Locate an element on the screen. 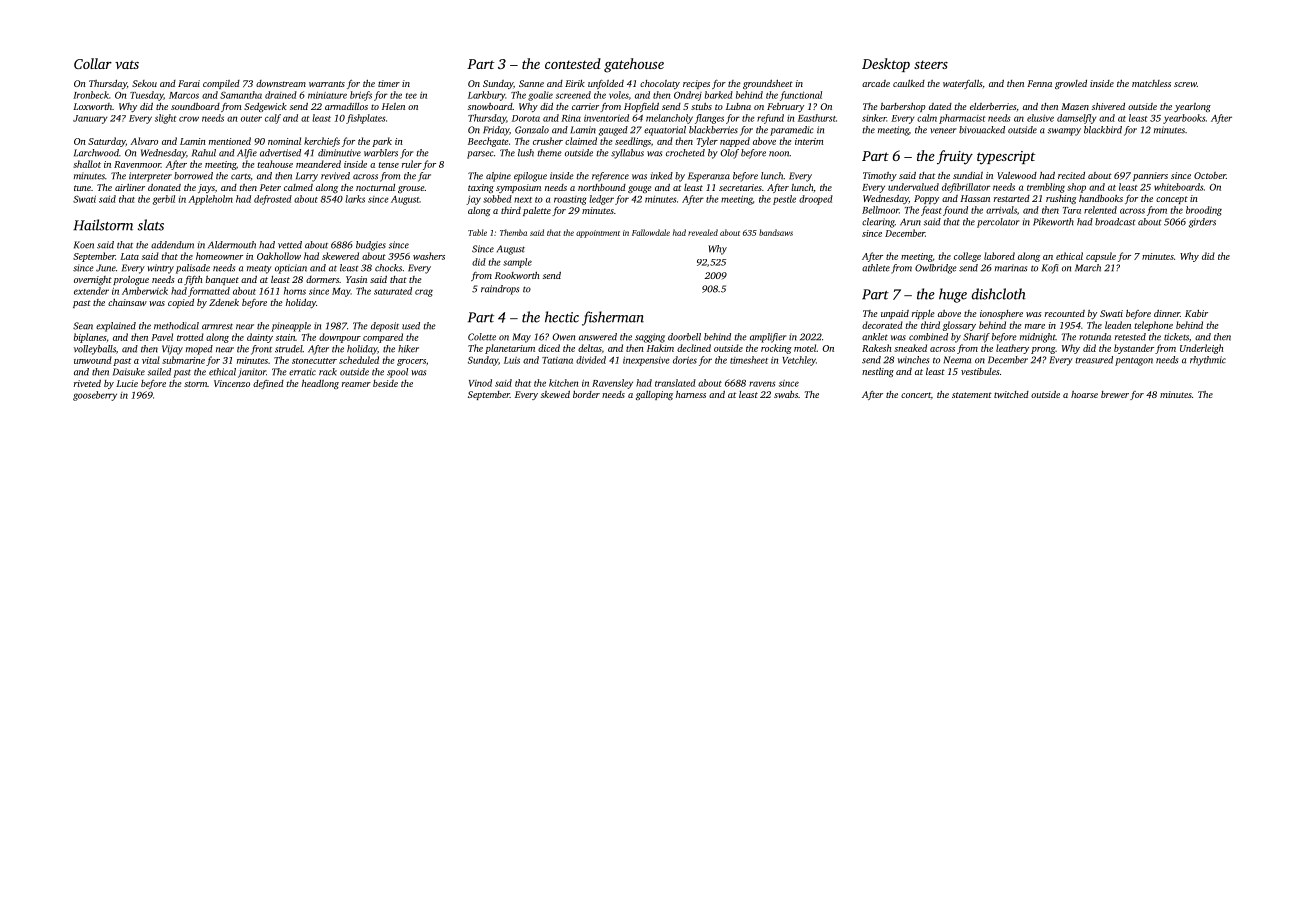 The width and height of the screenshot is (1308, 924). athlete is located at coordinates (876, 268).
